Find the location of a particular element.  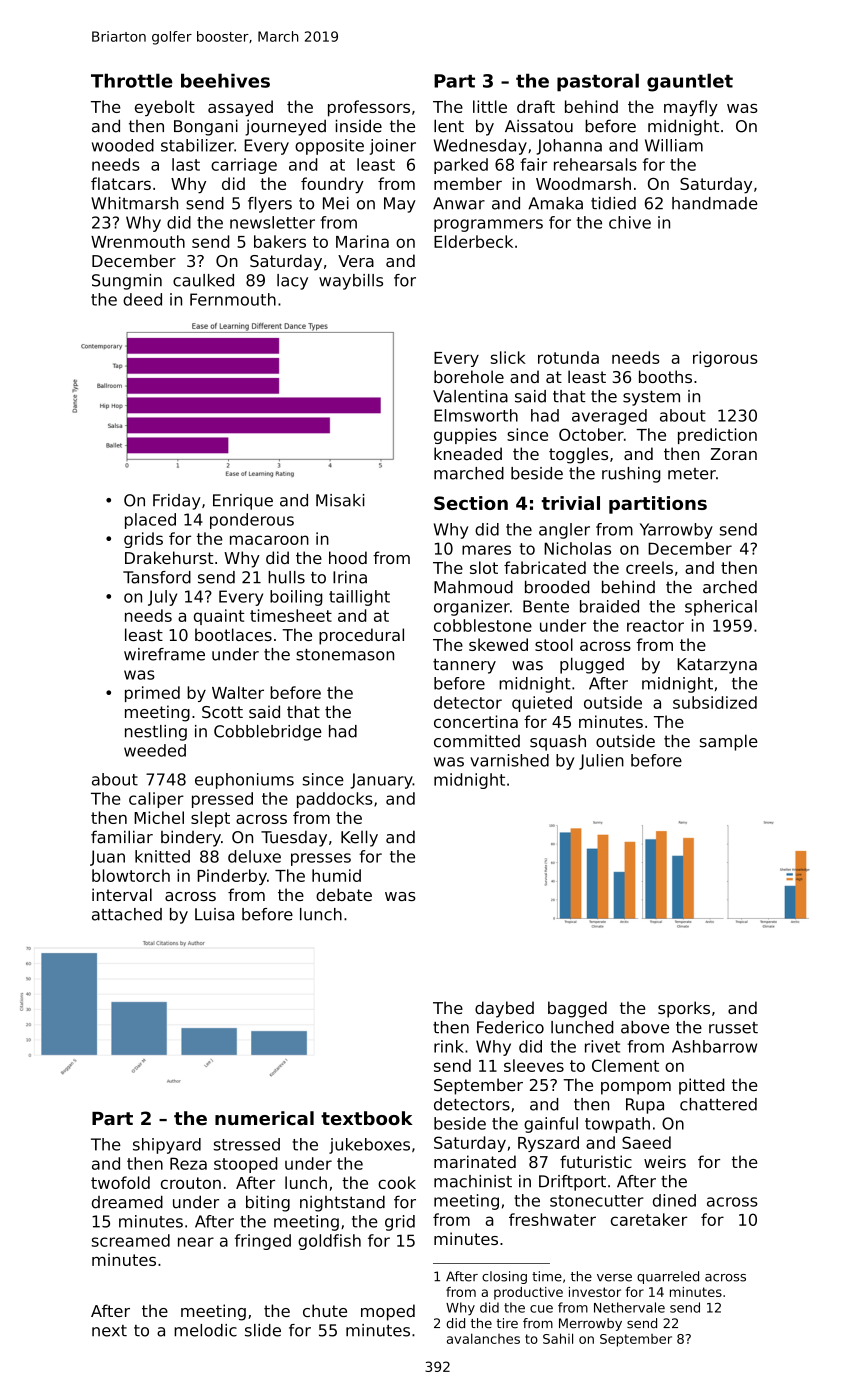

sporks is located at coordinates (684, 1009).
